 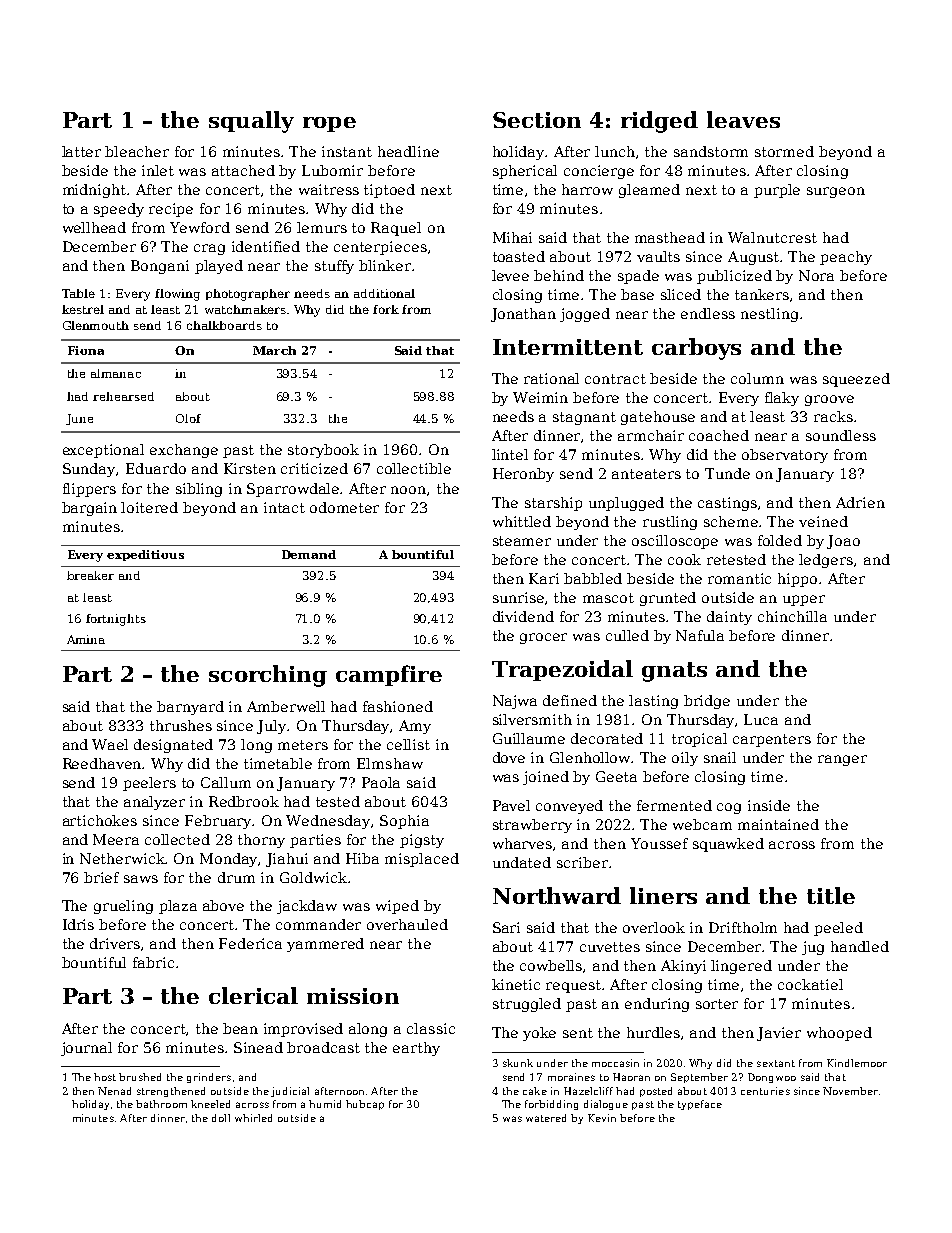 I want to click on Raquel, so click(x=396, y=229).
